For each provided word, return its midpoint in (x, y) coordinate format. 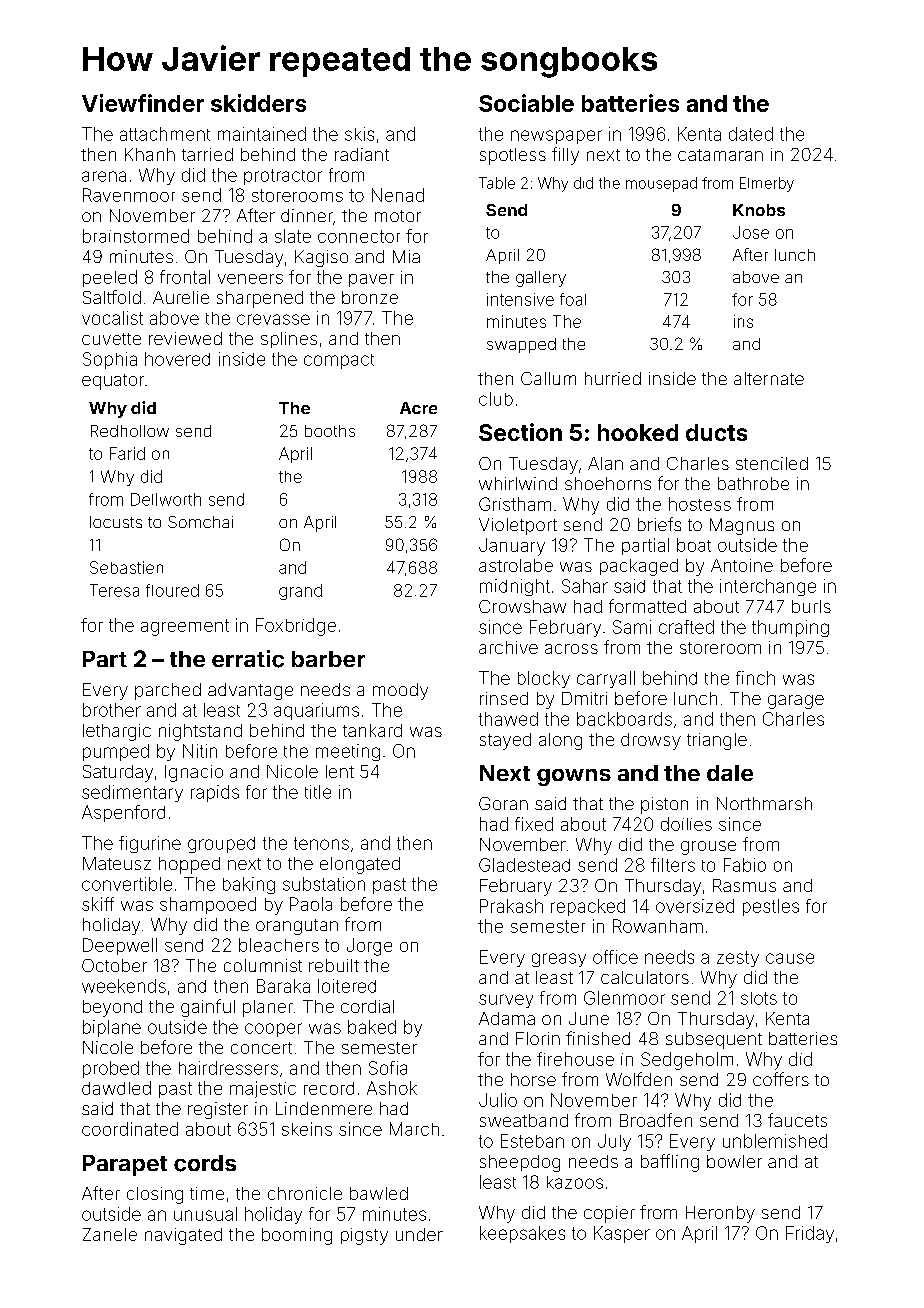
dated (751, 134)
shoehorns (608, 483)
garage (796, 702)
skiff (98, 904)
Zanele (110, 1234)
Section (520, 432)
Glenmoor (624, 998)
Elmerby (767, 184)
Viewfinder (143, 103)
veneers (250, 279)
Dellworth (166, 499)
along (560, 741)
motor (398, 216)
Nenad (398, 195)
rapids (215, 793)
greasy (559, 960)
